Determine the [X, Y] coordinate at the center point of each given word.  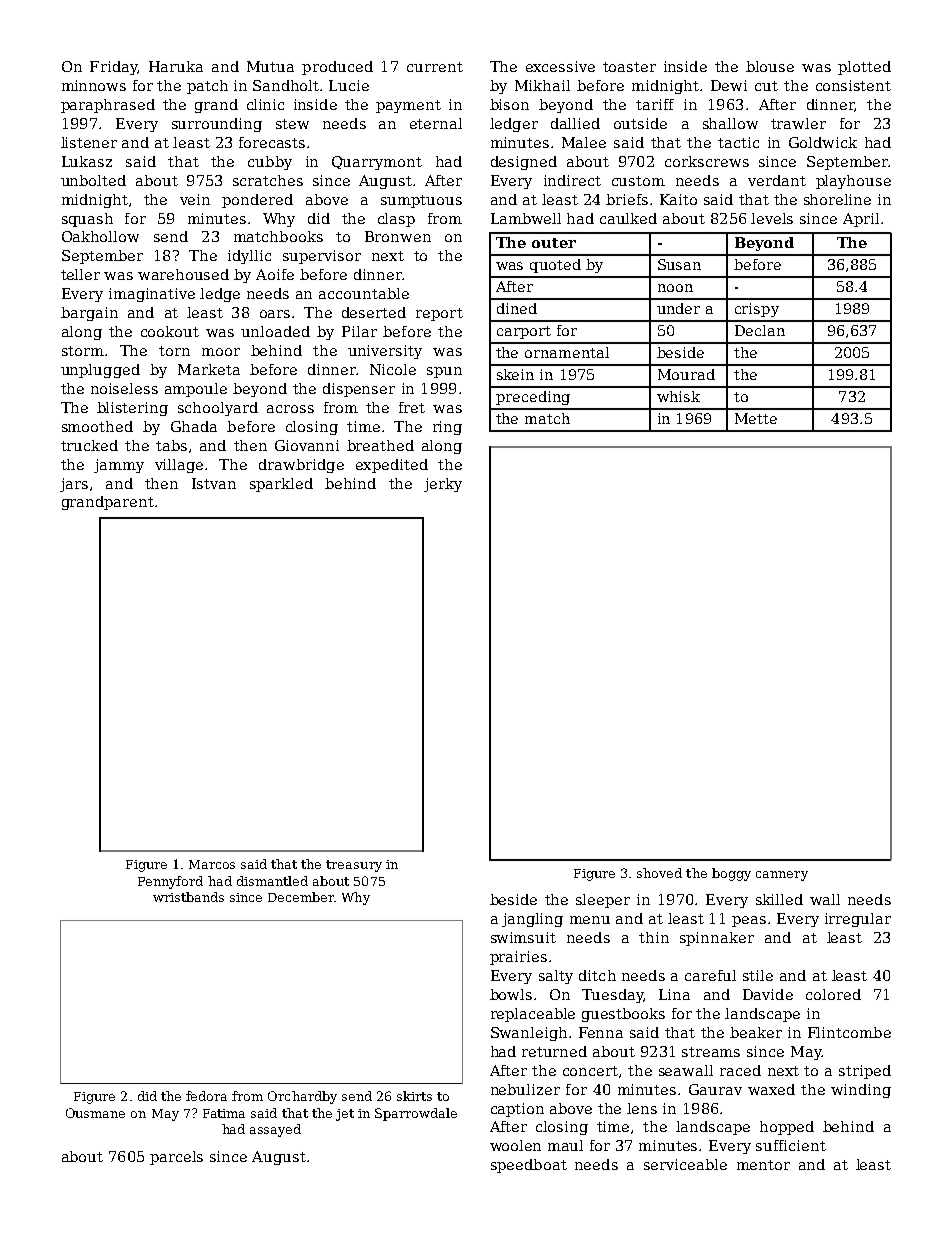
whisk [678, 396]
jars [74, 485]
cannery [782, 876]
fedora [206, 1096]
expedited [392, 466]
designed [524, 163]
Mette [756, 418]
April [861, 220]
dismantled [272, 881]
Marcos [212, 864]
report [439, 314]
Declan [760, 330]
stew [292, 124]
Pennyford [170, 882]
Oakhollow [100, 236]
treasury [354, 866]
